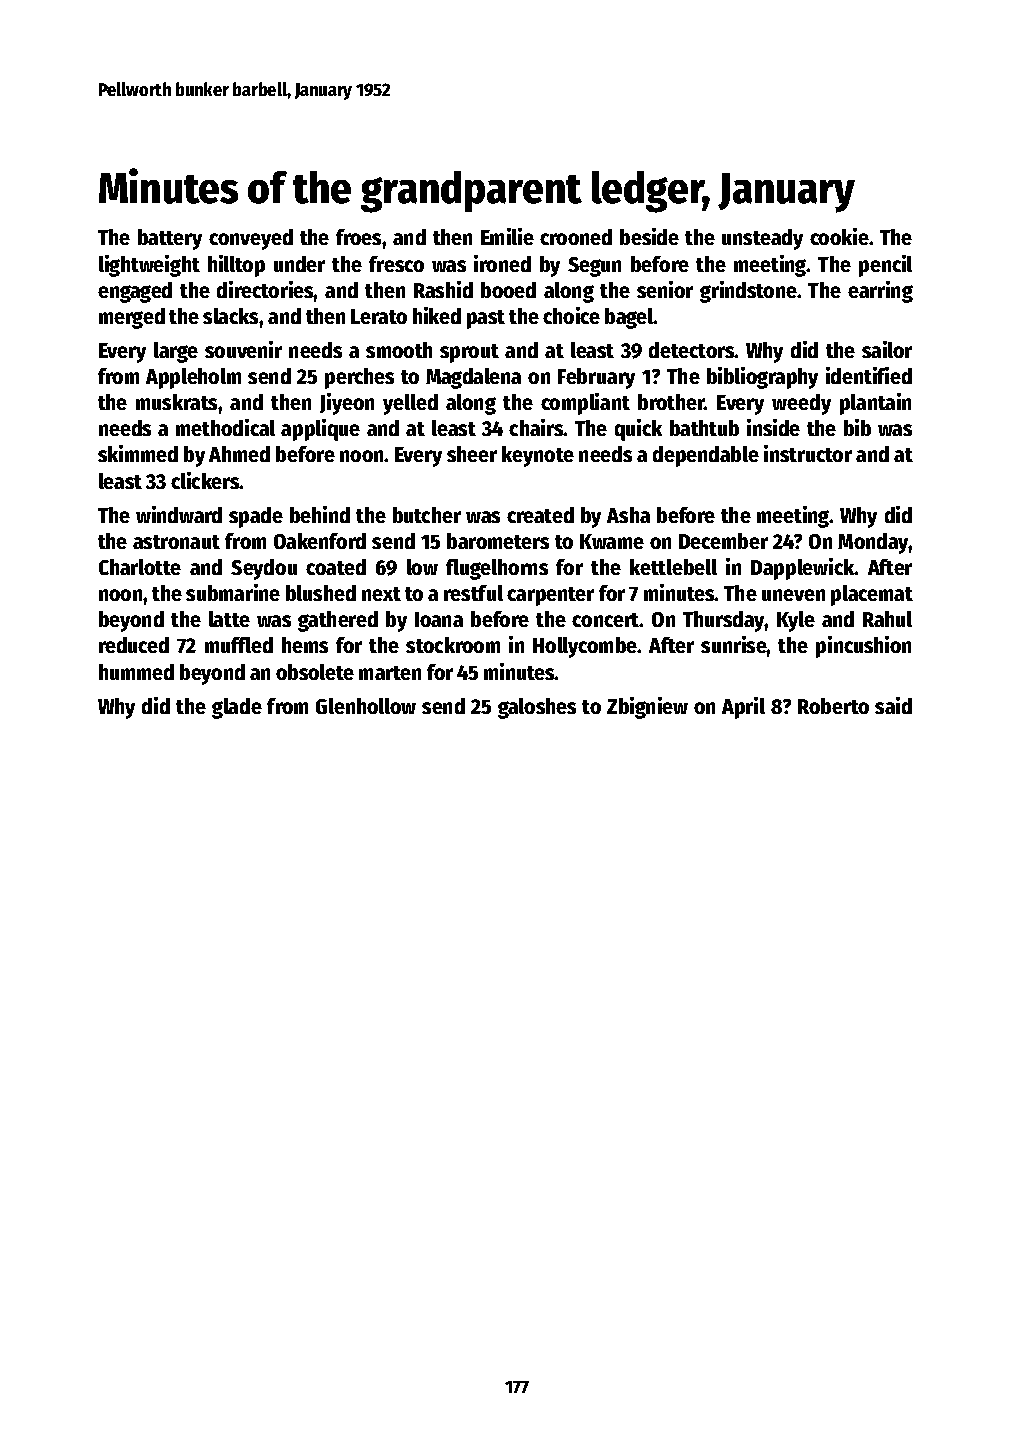 Image resolution: width=1011 pixels, height=1435 pixels. What do you see at coordinates (140, 567) in the image?
I see `Charlotte` at bounding box center [140, 567].
